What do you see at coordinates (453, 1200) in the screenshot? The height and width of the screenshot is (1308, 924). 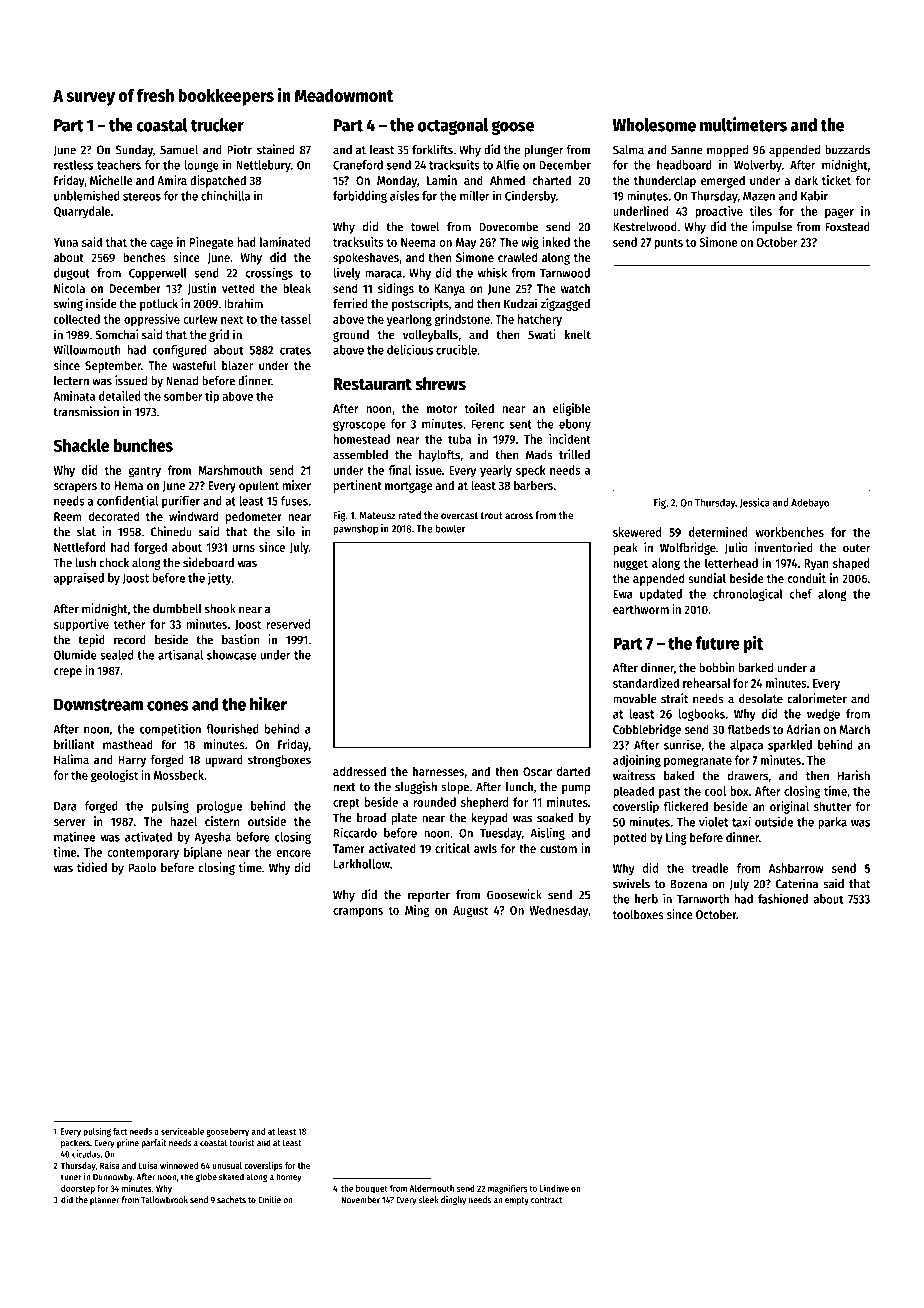 I see `dinghy` at bounding box center [453, 1200].
